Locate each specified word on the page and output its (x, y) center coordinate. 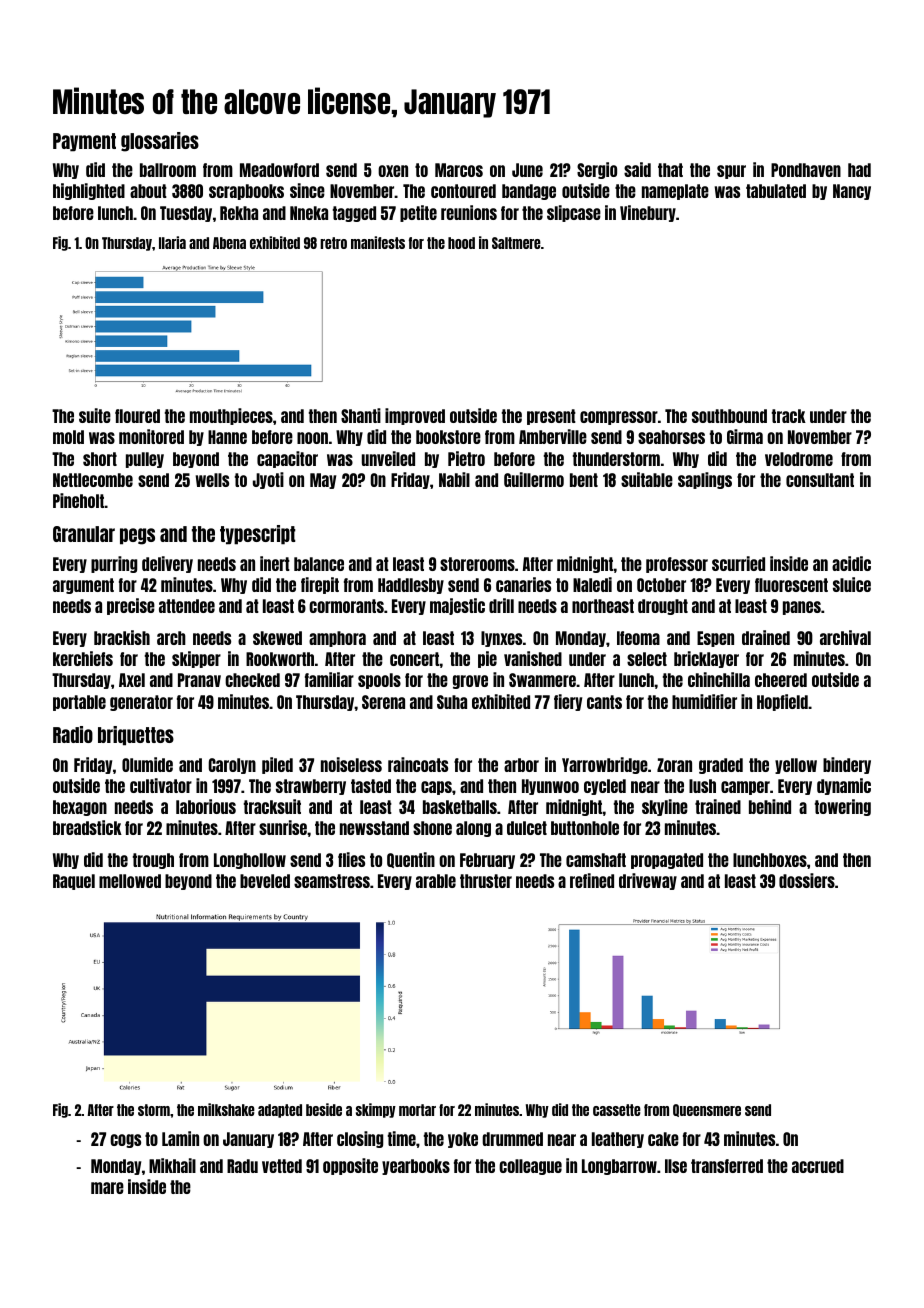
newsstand (374, 828)
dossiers (807, 880)
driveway (648, 881)
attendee (187, 606)
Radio (73, 734)
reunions (469, 212)
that (670, 170)
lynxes (501, 639)
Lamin (180, 1138)
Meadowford (279, 170)
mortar (417, 1110)
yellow (796, 766)
